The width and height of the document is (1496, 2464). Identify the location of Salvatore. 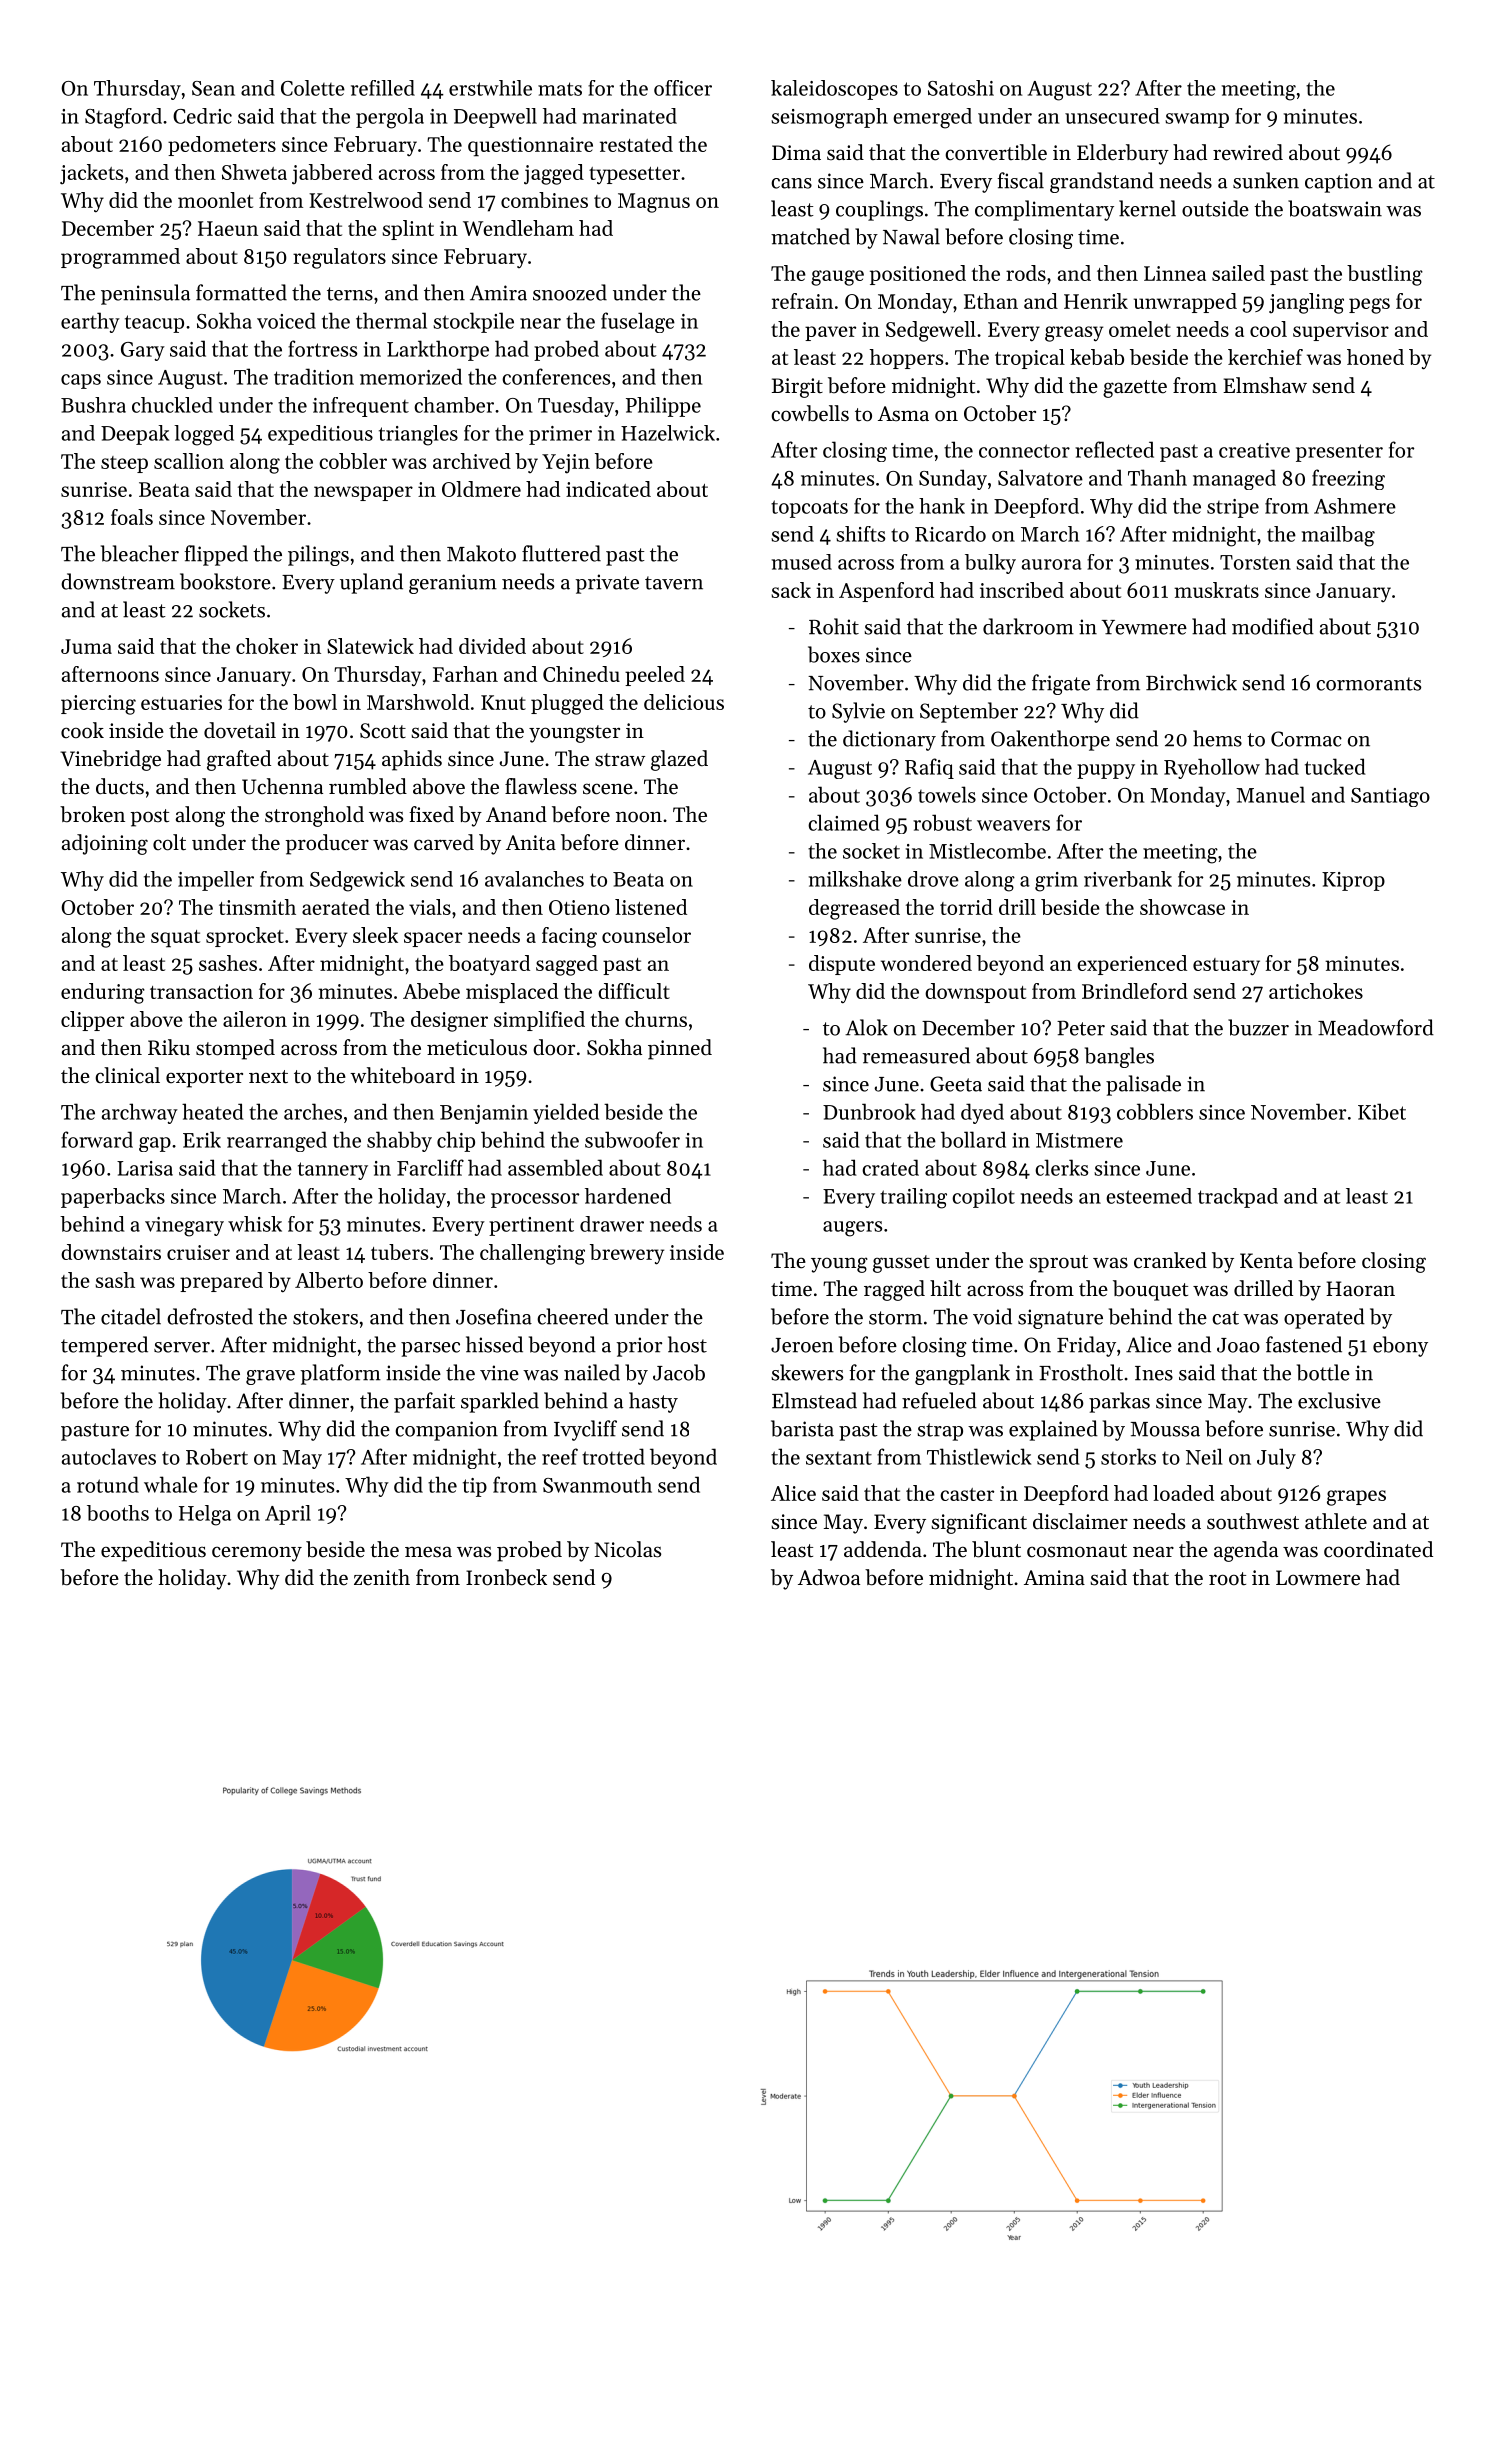
(1040, 477).
